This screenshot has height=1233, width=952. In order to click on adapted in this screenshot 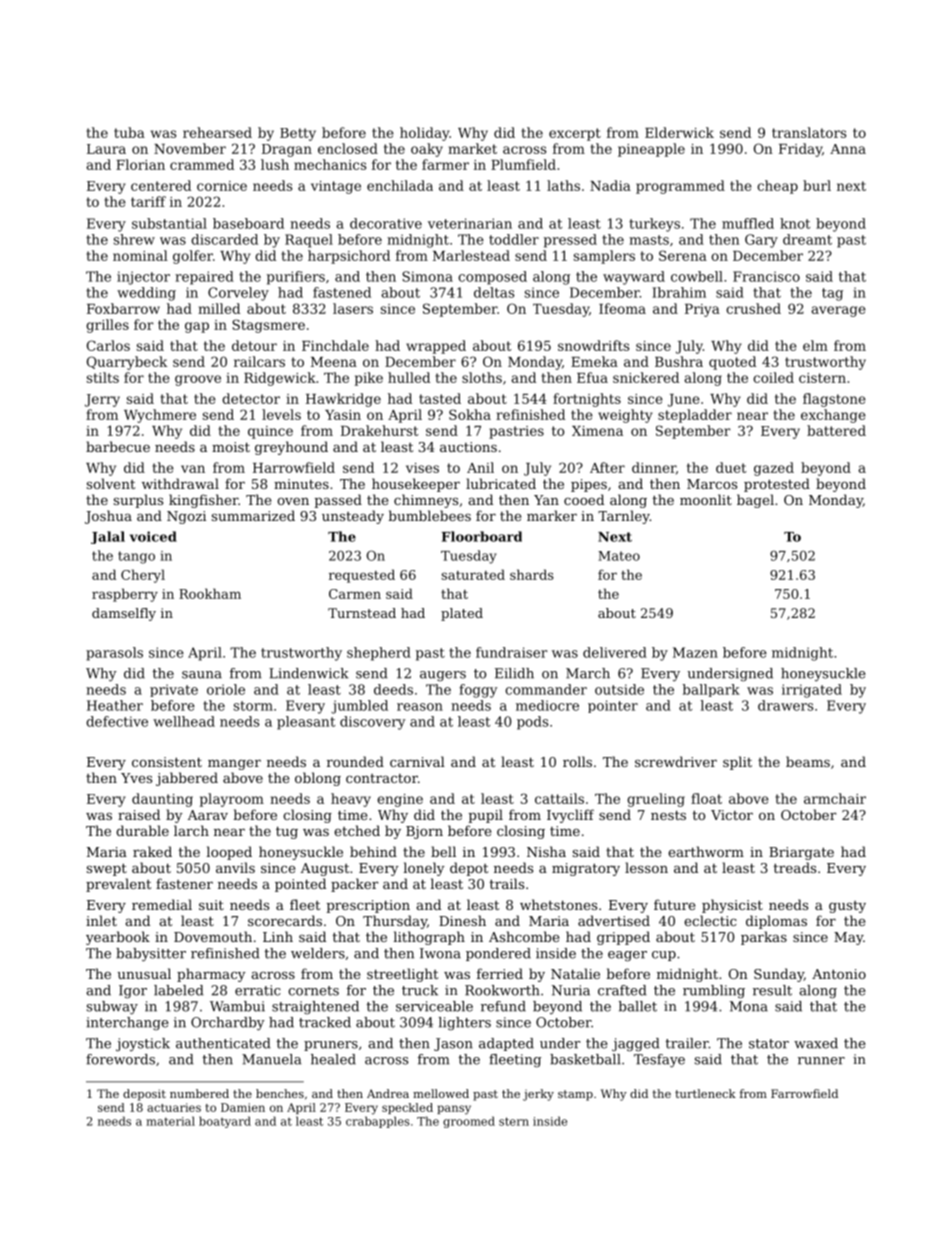, I will do `click(506, 1044)`.
